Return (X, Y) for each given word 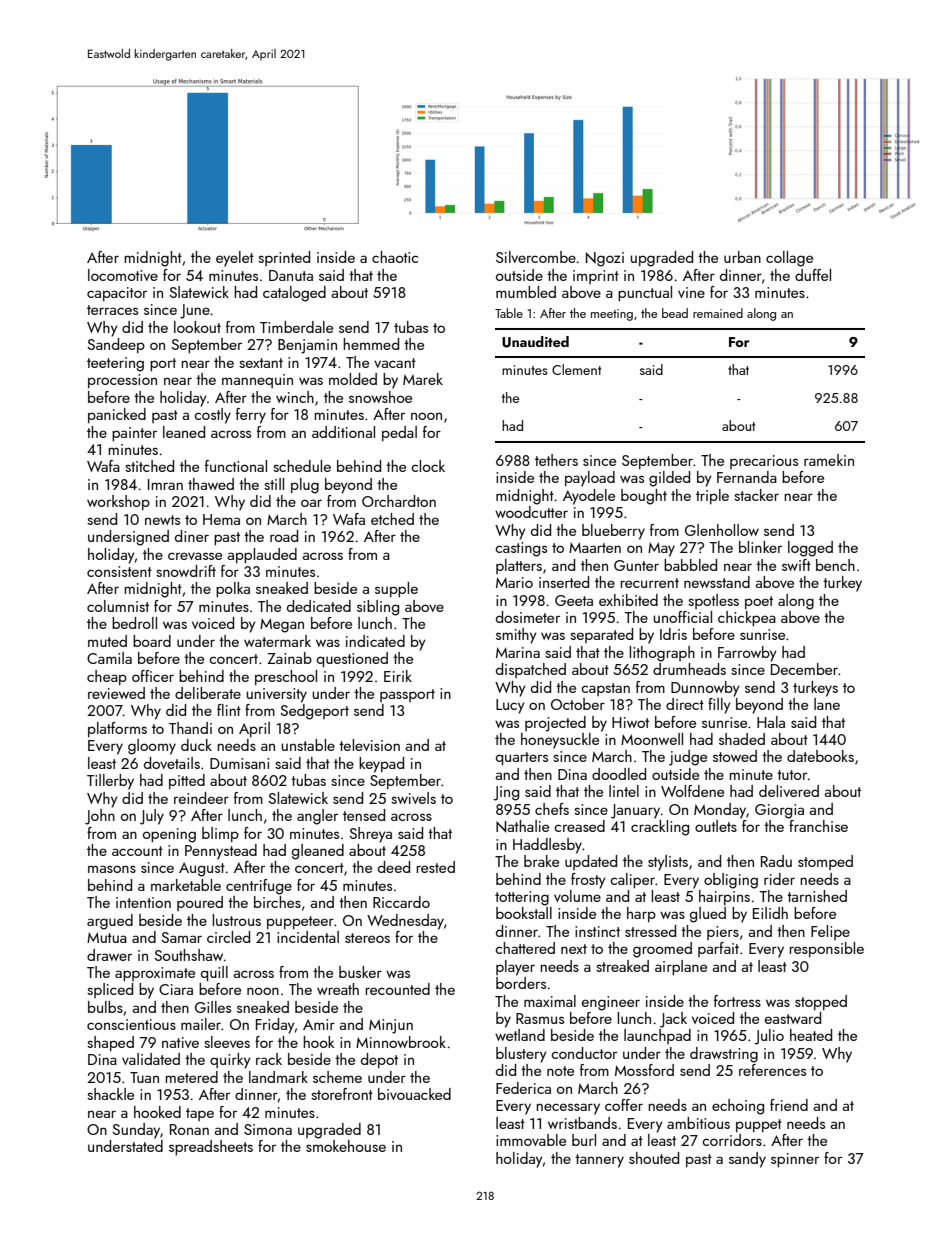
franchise (818, 826)
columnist (118, 606)
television (369, 745)
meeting (612, 315)
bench (835, 565)
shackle (110, 1094)
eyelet (235, 259)
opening (169, 835)
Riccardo (401, 902)
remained (718, 313)
